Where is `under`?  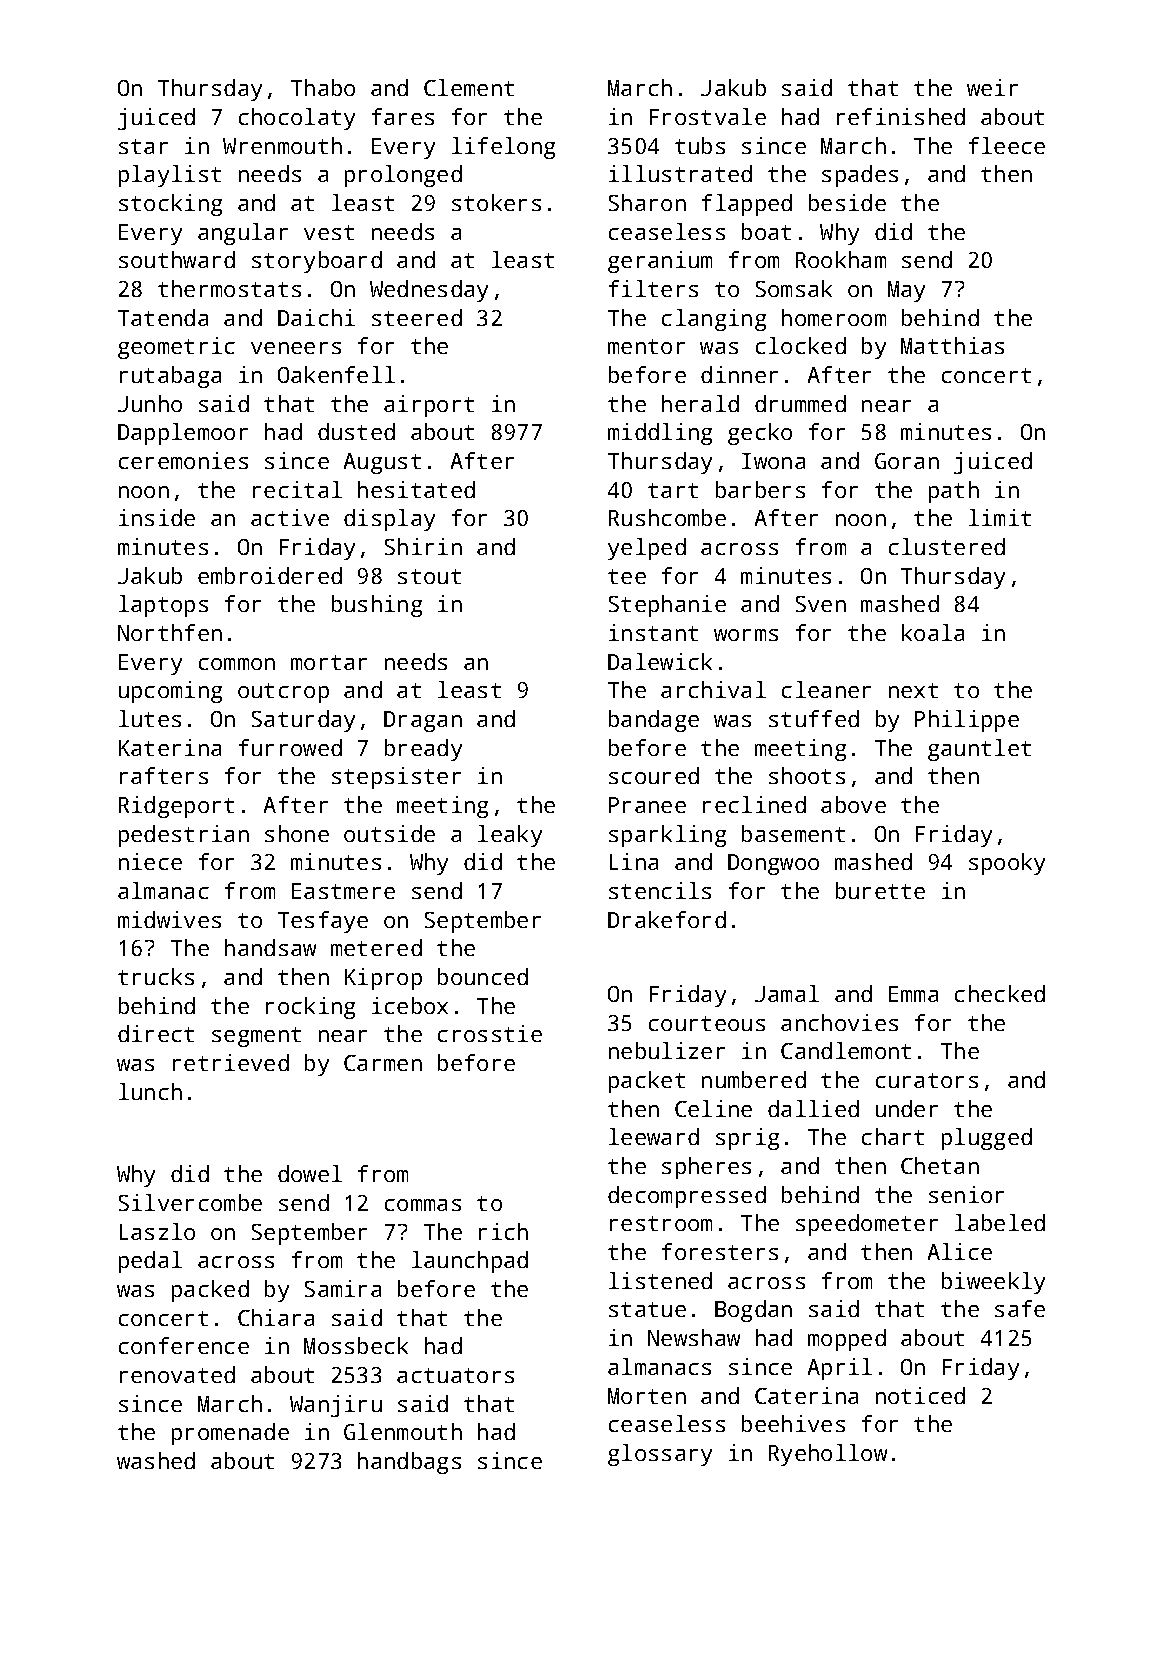 under is located at coordinates (907, 1108).
